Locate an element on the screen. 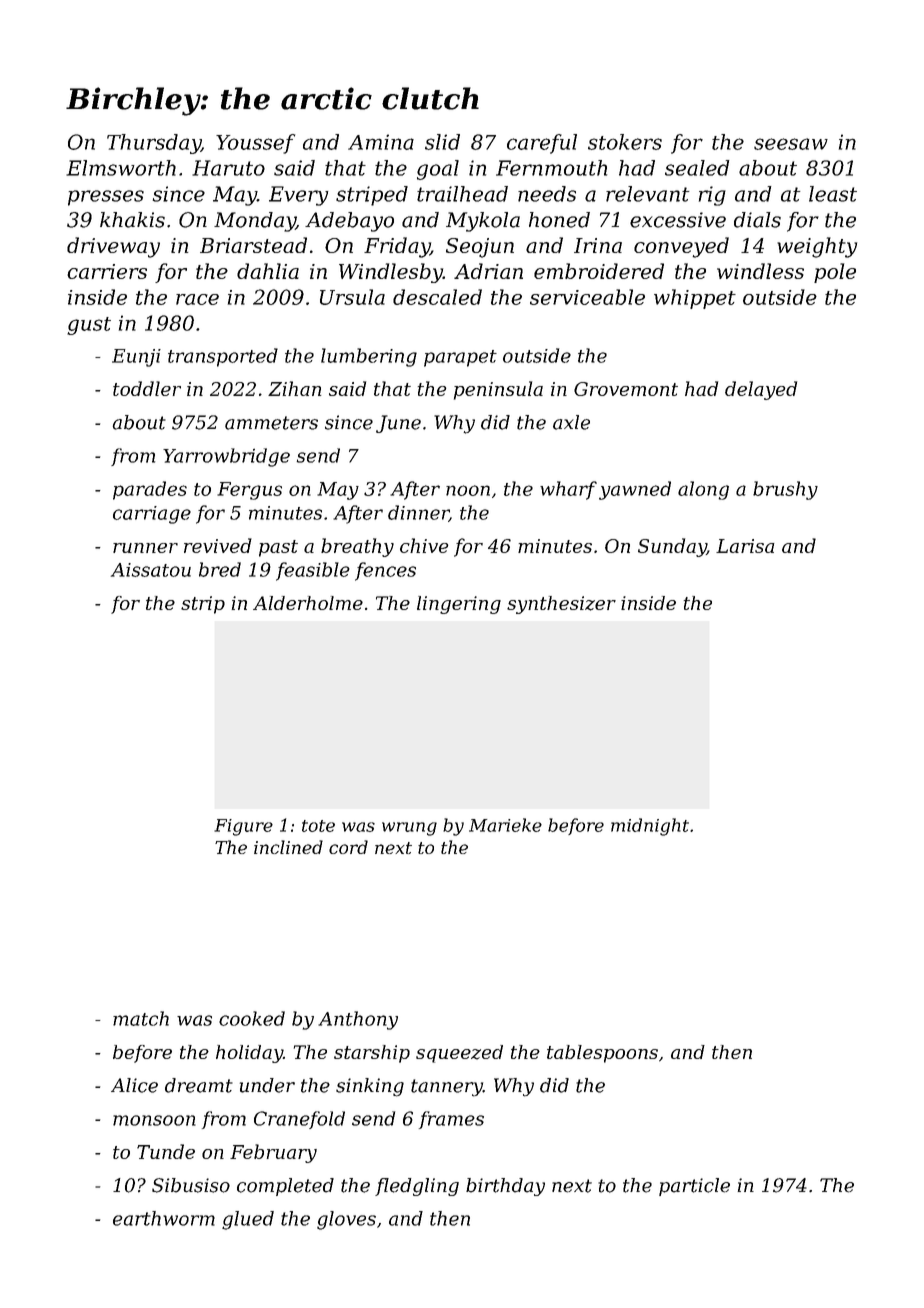  careful is located at coordinates (542, 144).
